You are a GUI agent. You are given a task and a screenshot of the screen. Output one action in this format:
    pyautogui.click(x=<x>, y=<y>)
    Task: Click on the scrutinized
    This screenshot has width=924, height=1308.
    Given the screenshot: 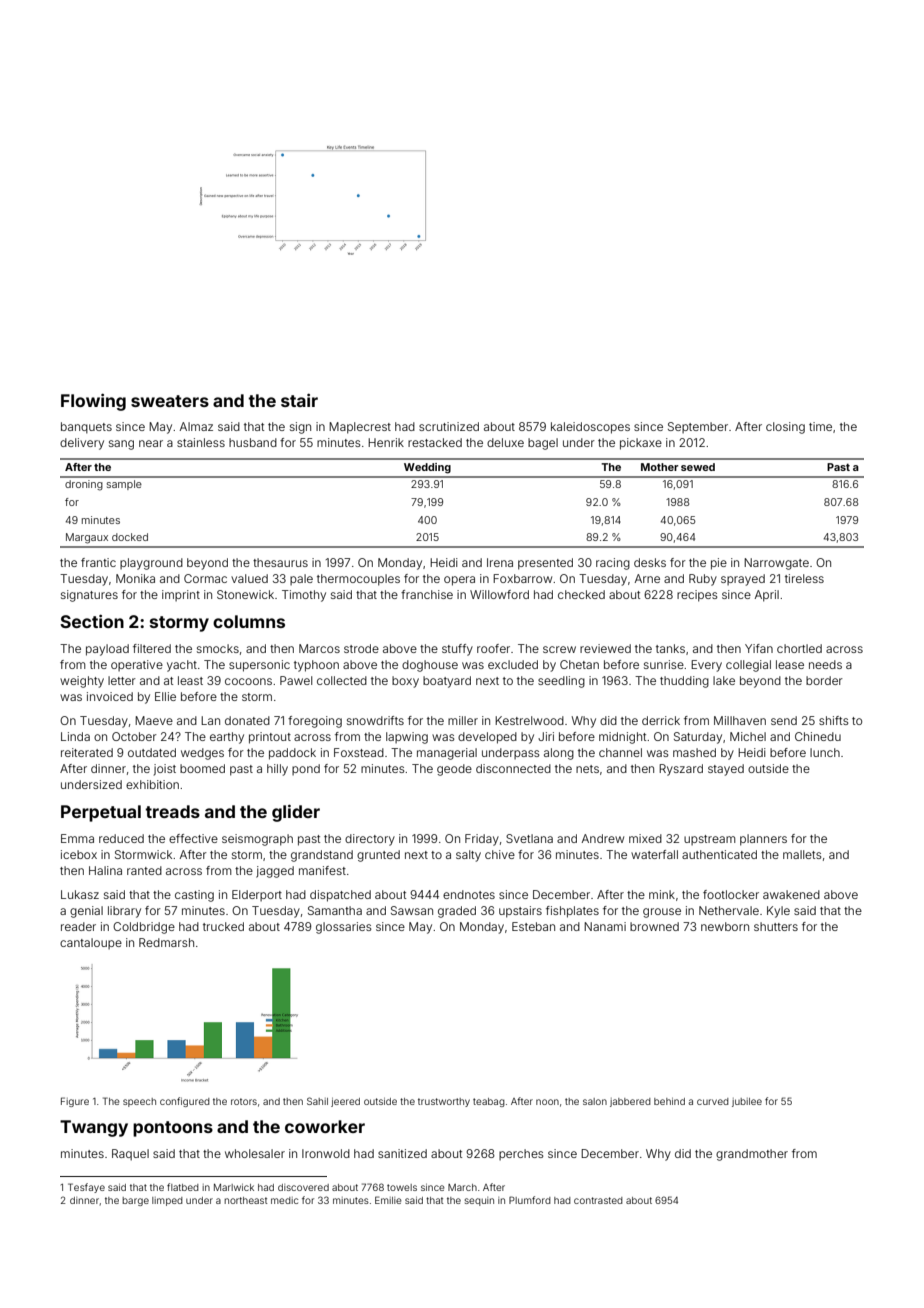 What is the action you would take?
    pyautogui.click(x=449, y=426)
